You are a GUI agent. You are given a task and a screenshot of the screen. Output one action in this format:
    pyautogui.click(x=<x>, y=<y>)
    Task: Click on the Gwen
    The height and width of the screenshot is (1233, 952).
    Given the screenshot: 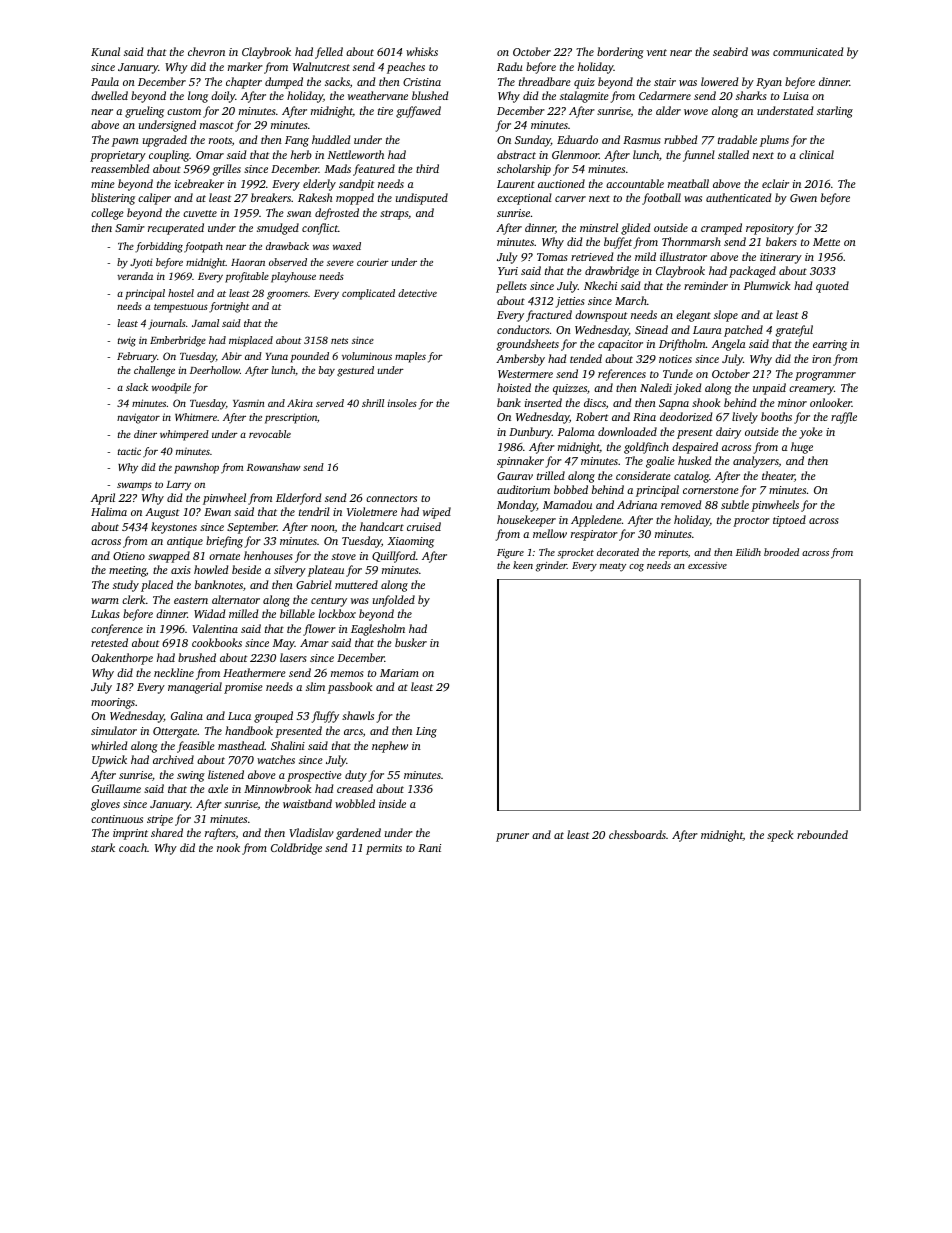 What is the action you would take?
    pyautogui.click(x=803, y=198)
